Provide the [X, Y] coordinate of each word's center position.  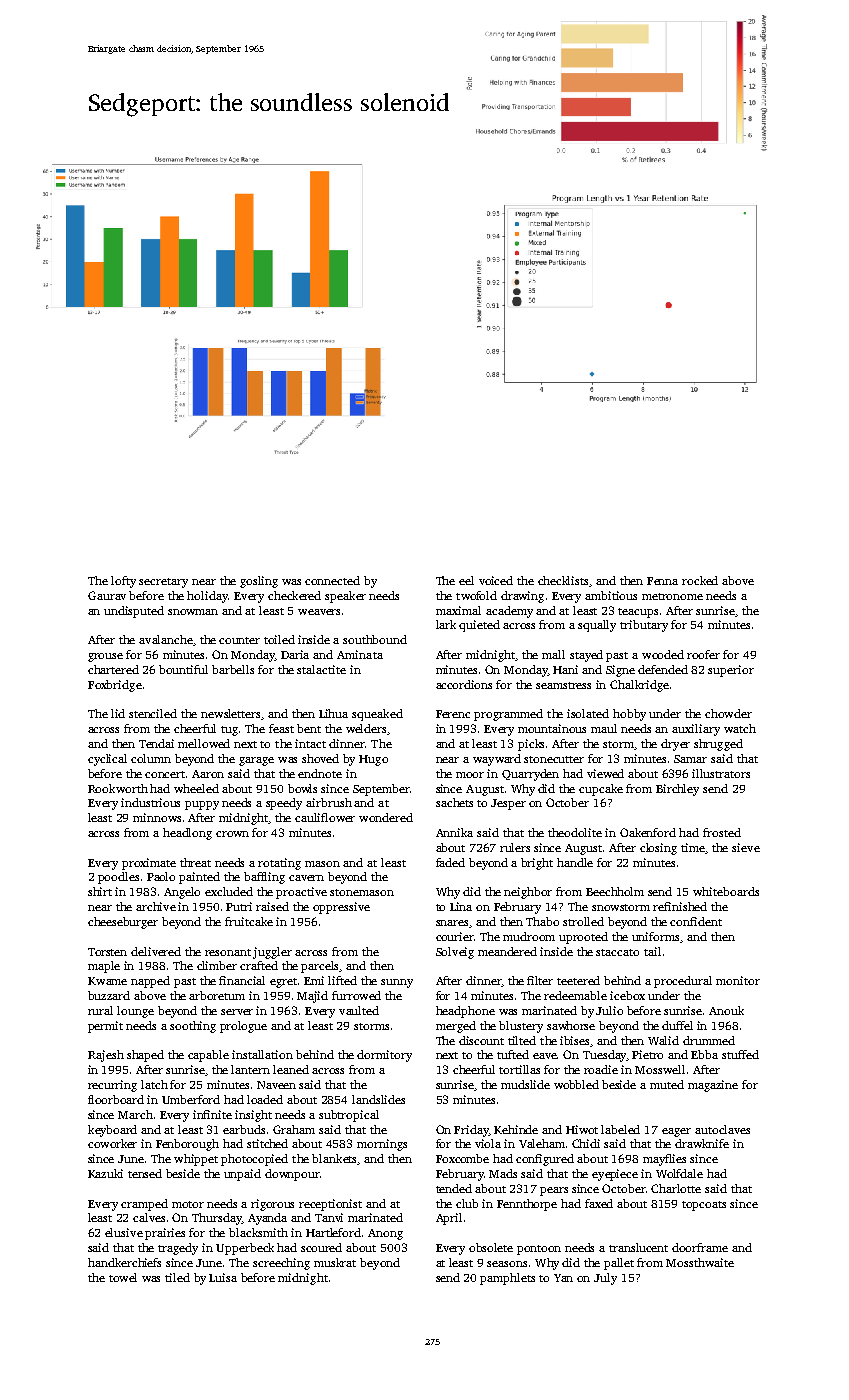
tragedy [178, 1249]
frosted [722, 832]
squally [597, 626]
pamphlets [507, 1279]
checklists [563, 580]
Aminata [360, 654]
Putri [239, 906]
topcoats [704, 1206]
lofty [123, 582]
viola [488, 1143]
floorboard [116, 1099]
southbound [375, 639]
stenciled [153, 713]
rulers [515, 847]
